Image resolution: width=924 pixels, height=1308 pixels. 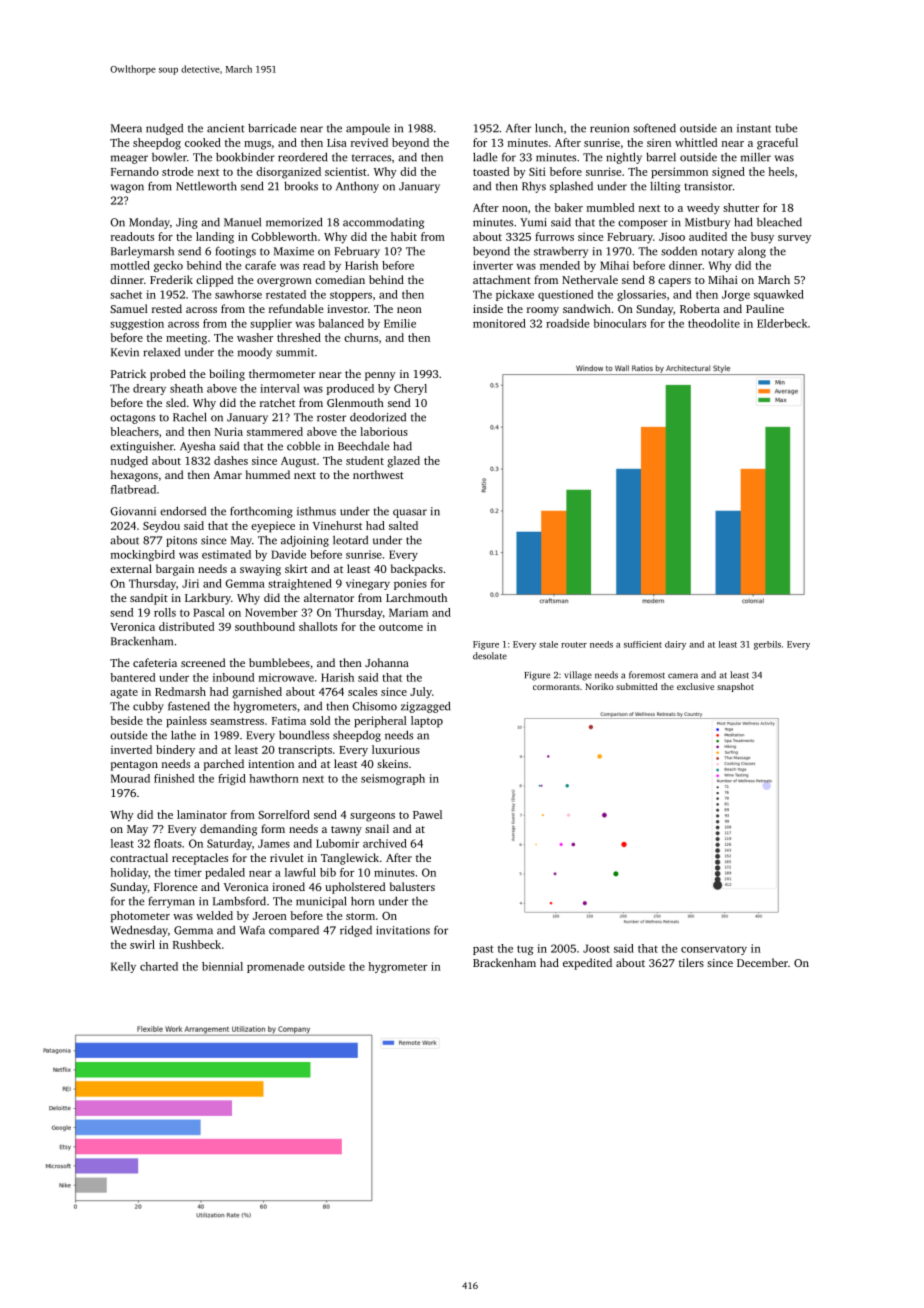 I want to click on glazed, so click(x=403, y=462).
